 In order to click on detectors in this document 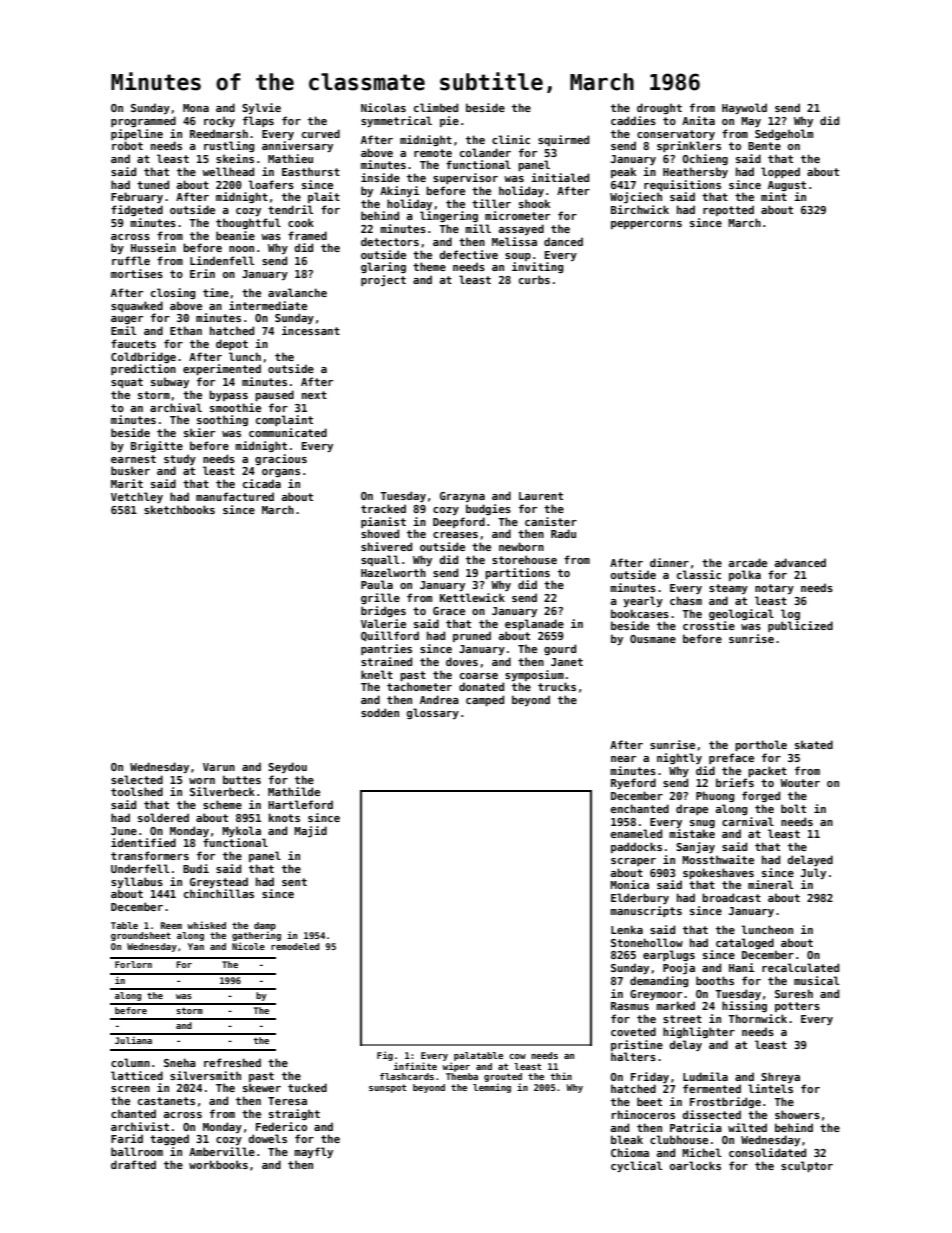, I will do `click(390, 241)`.
